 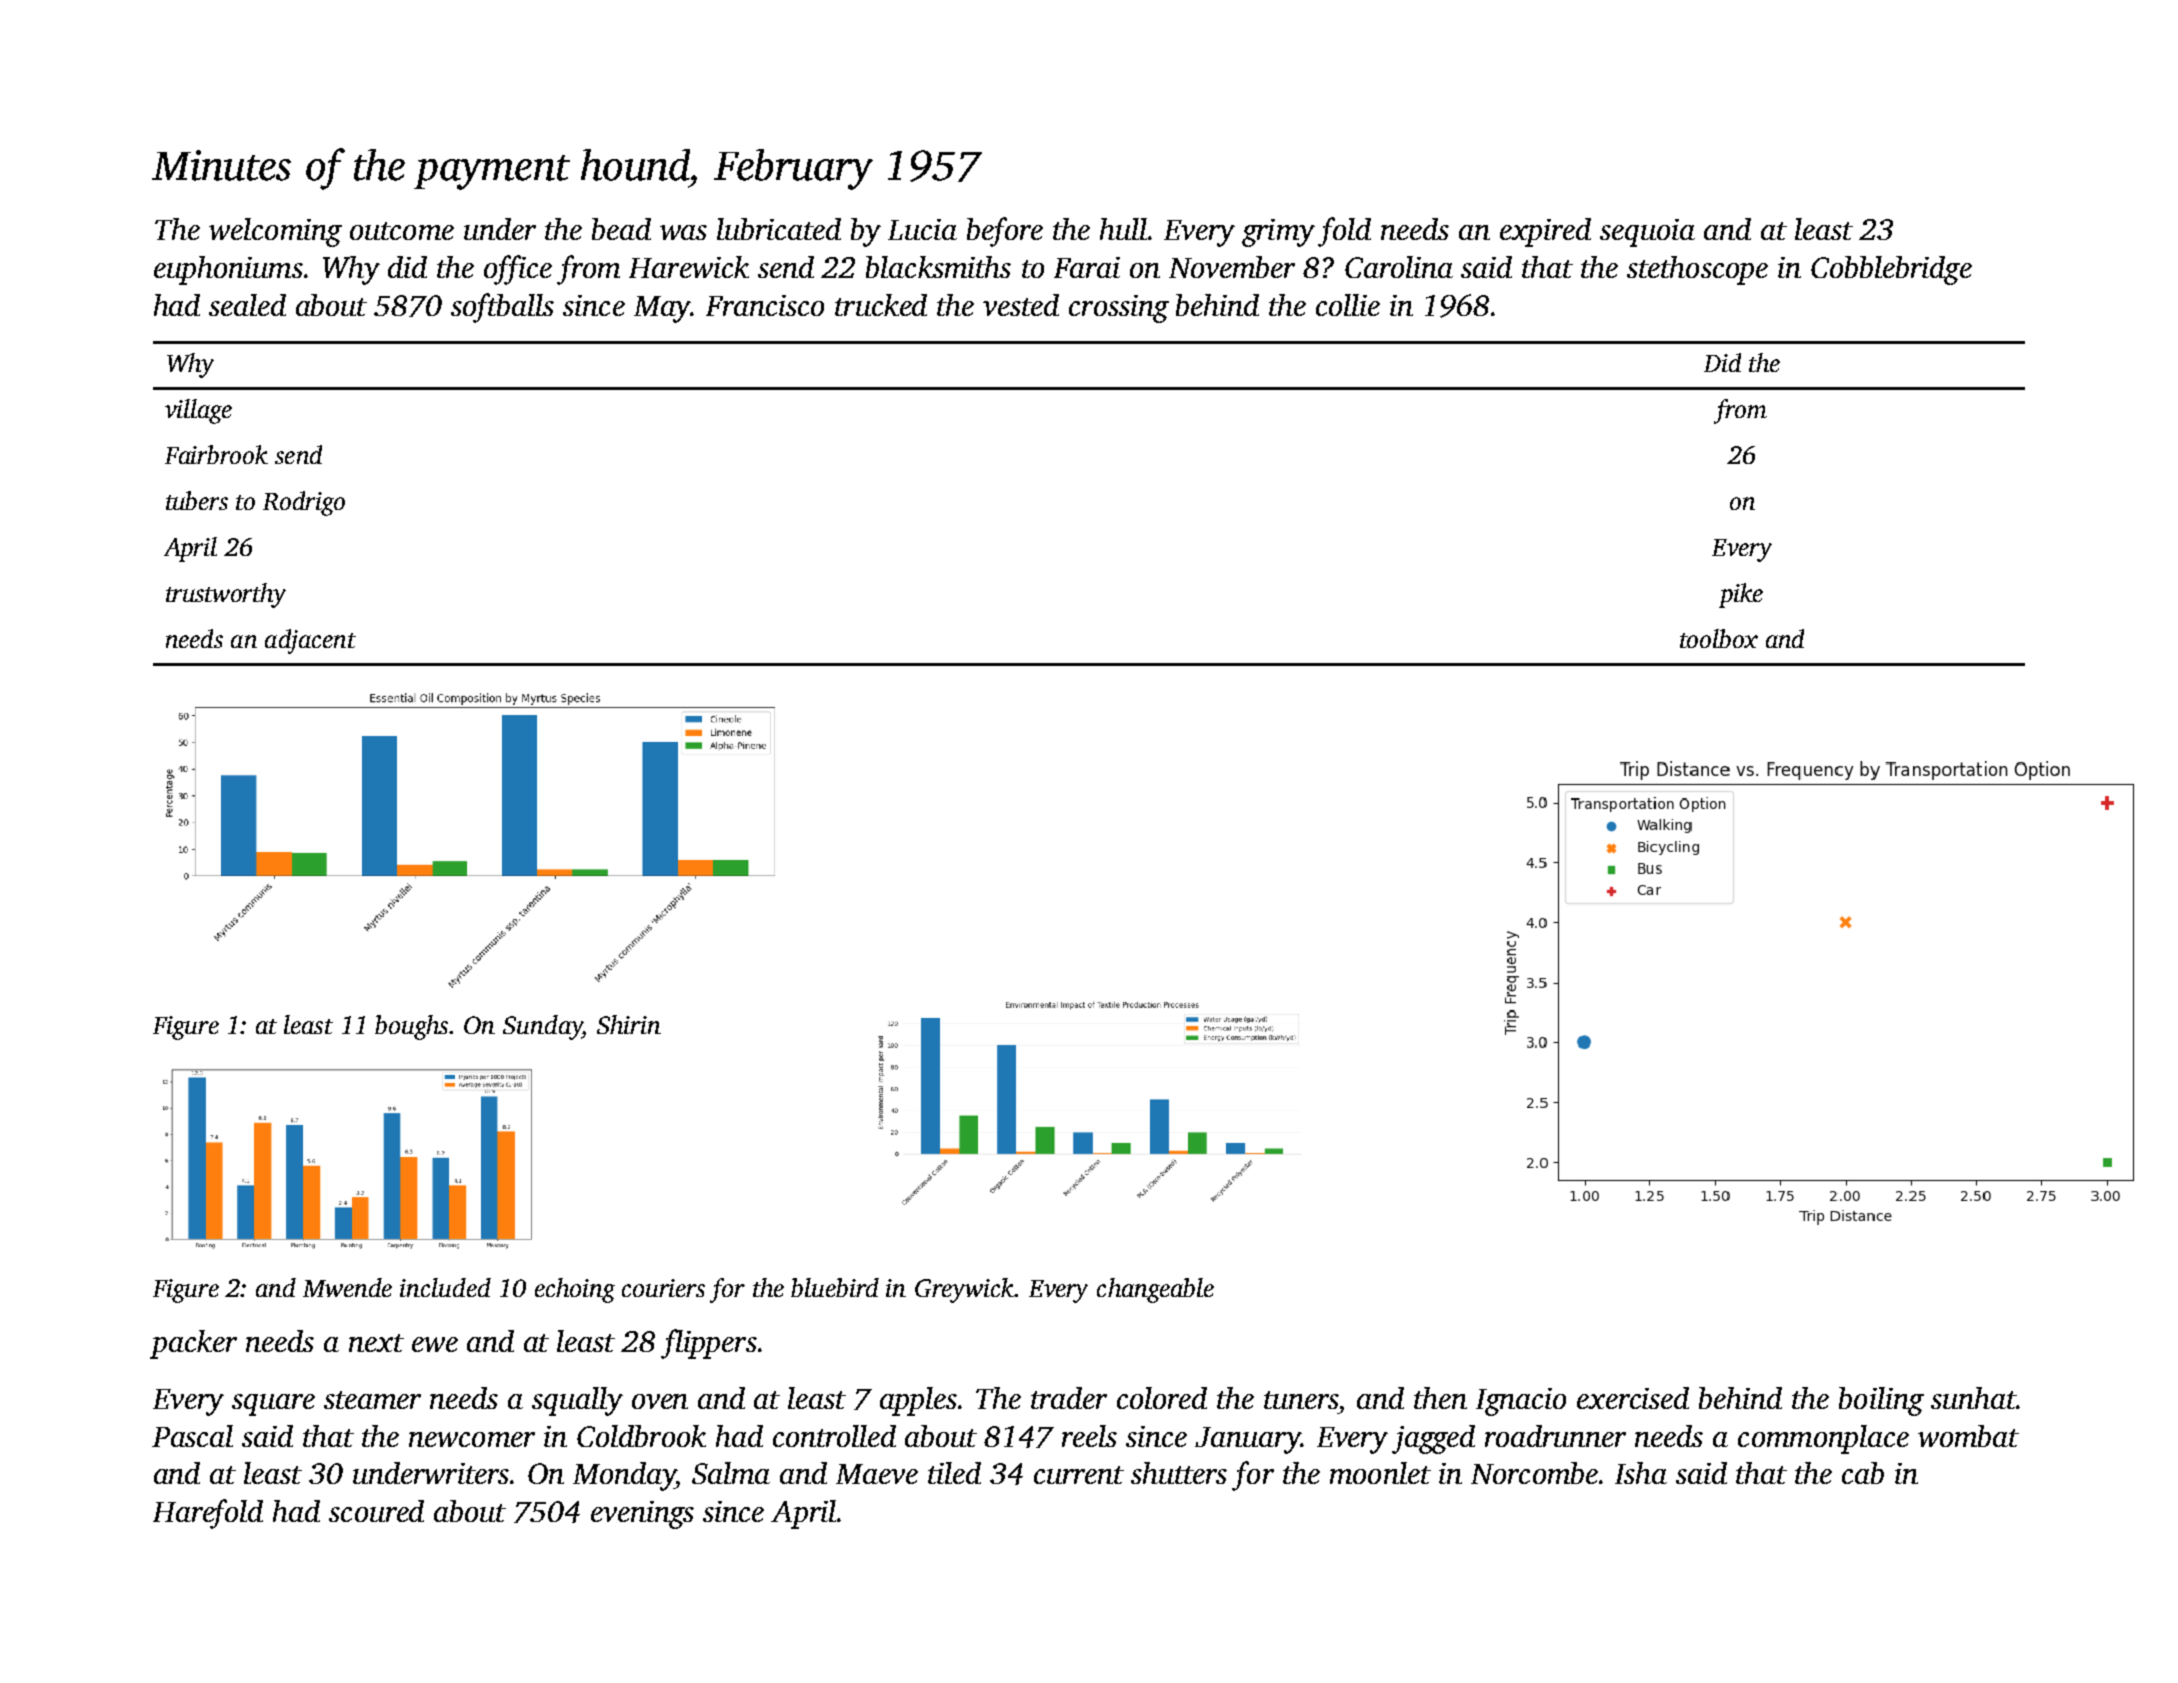 What do you see at coordinates (347, 1287) in the document?
I see `Mwende` at bounding box center [347, 1287].
